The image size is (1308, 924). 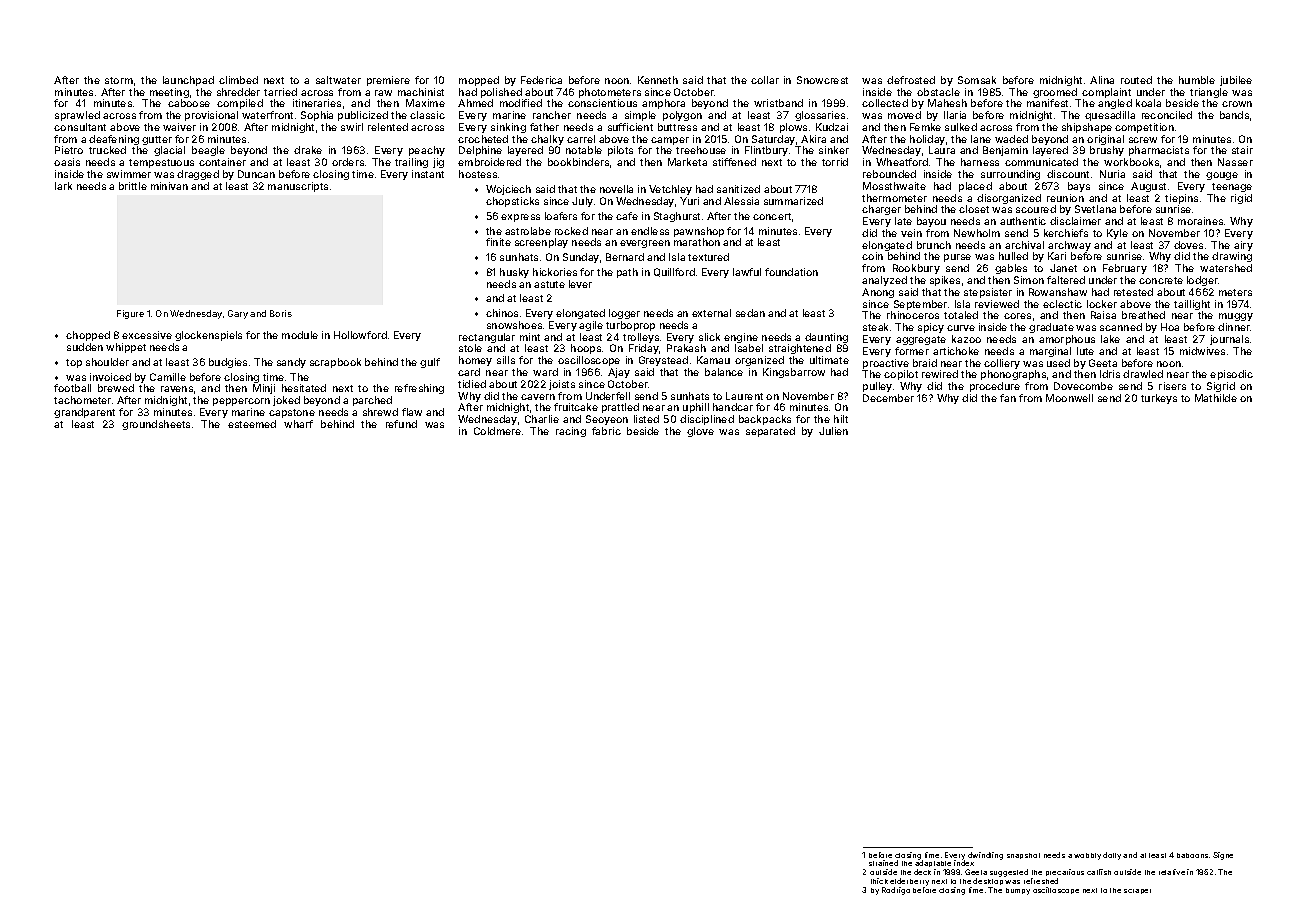 What do you see at coordinates (188, 81) in the screenshot?
I see `launchpad` at bounding box center [188, 81].
